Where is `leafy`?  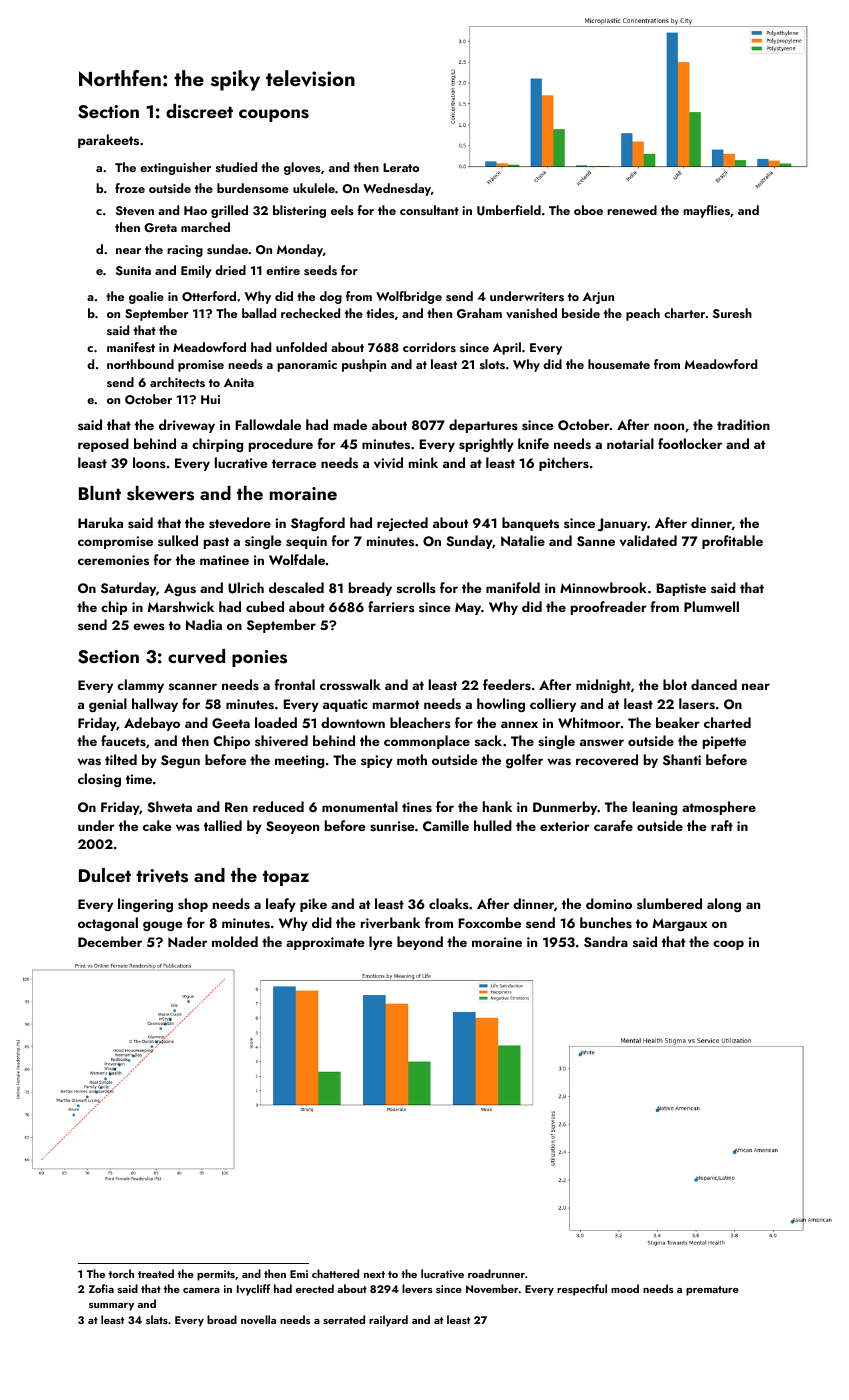
leafy is located at coordinates (281, 905).
